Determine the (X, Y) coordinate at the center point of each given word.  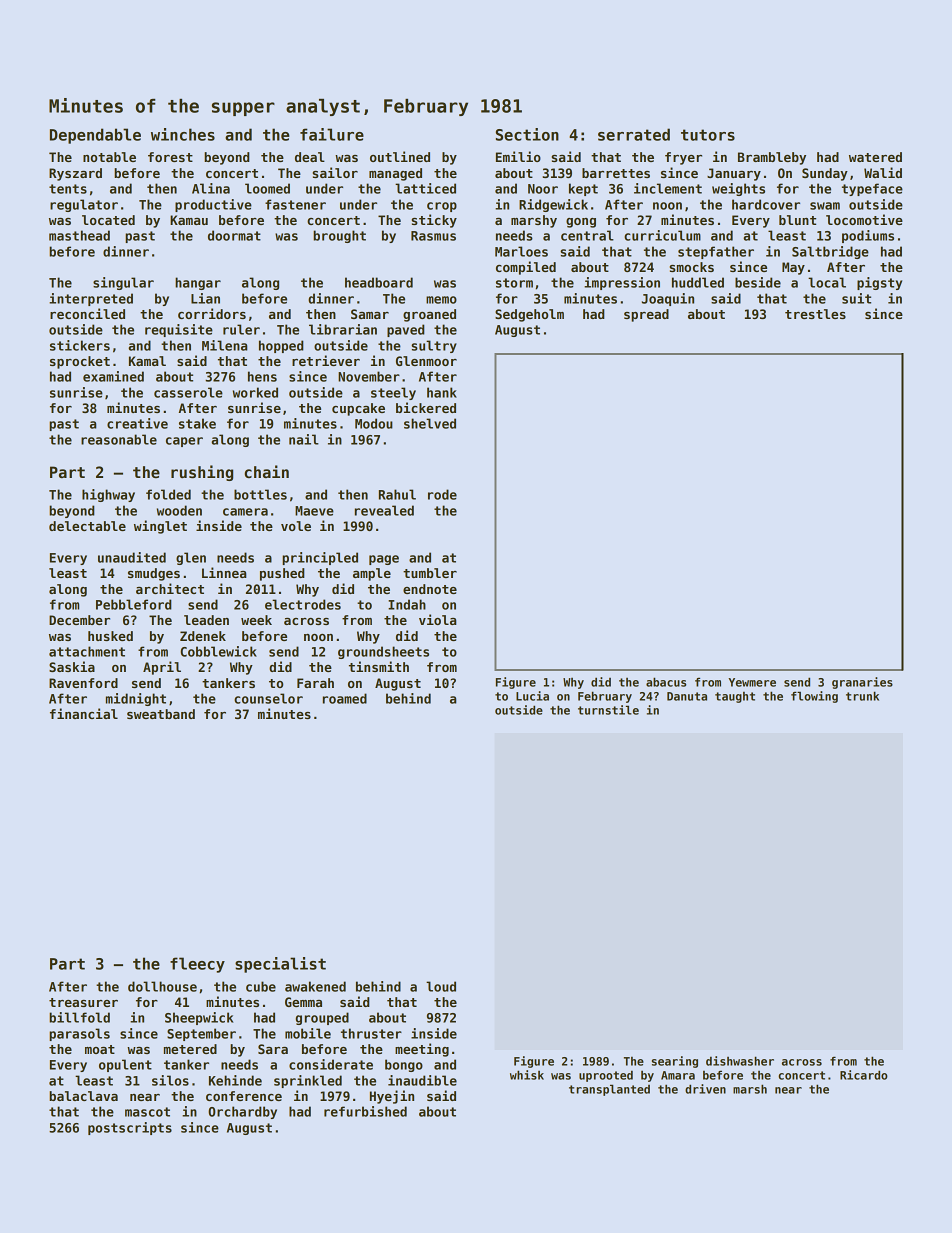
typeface (872, 189)
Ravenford (83, 683)
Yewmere (752, 682)
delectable (87, 526)
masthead (79, 235)
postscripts (130, 1128)
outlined (400, 156)
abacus (666, 682)
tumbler (430, 573)
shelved (430, 423)
